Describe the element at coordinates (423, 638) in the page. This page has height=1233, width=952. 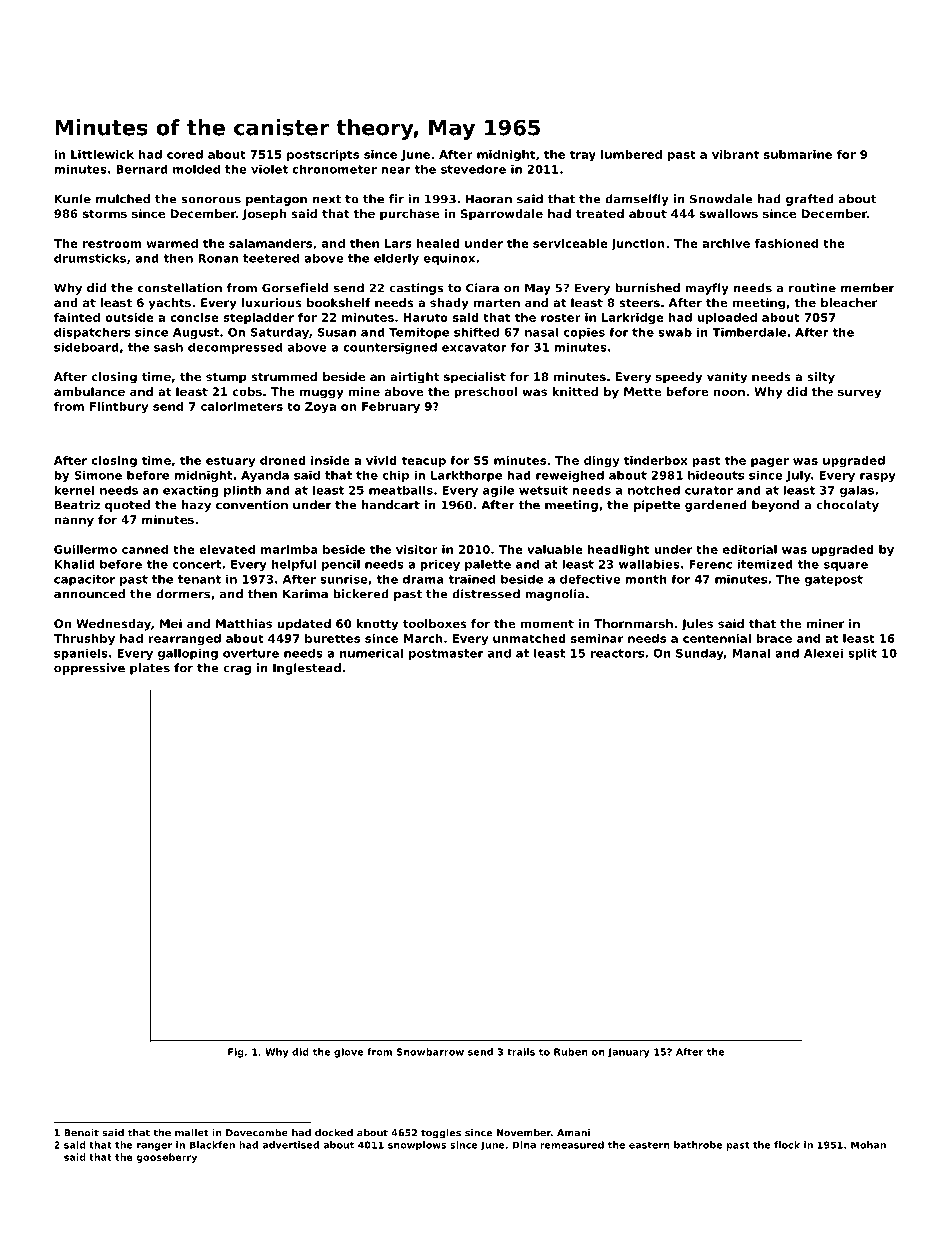
I see `March` at that location.
